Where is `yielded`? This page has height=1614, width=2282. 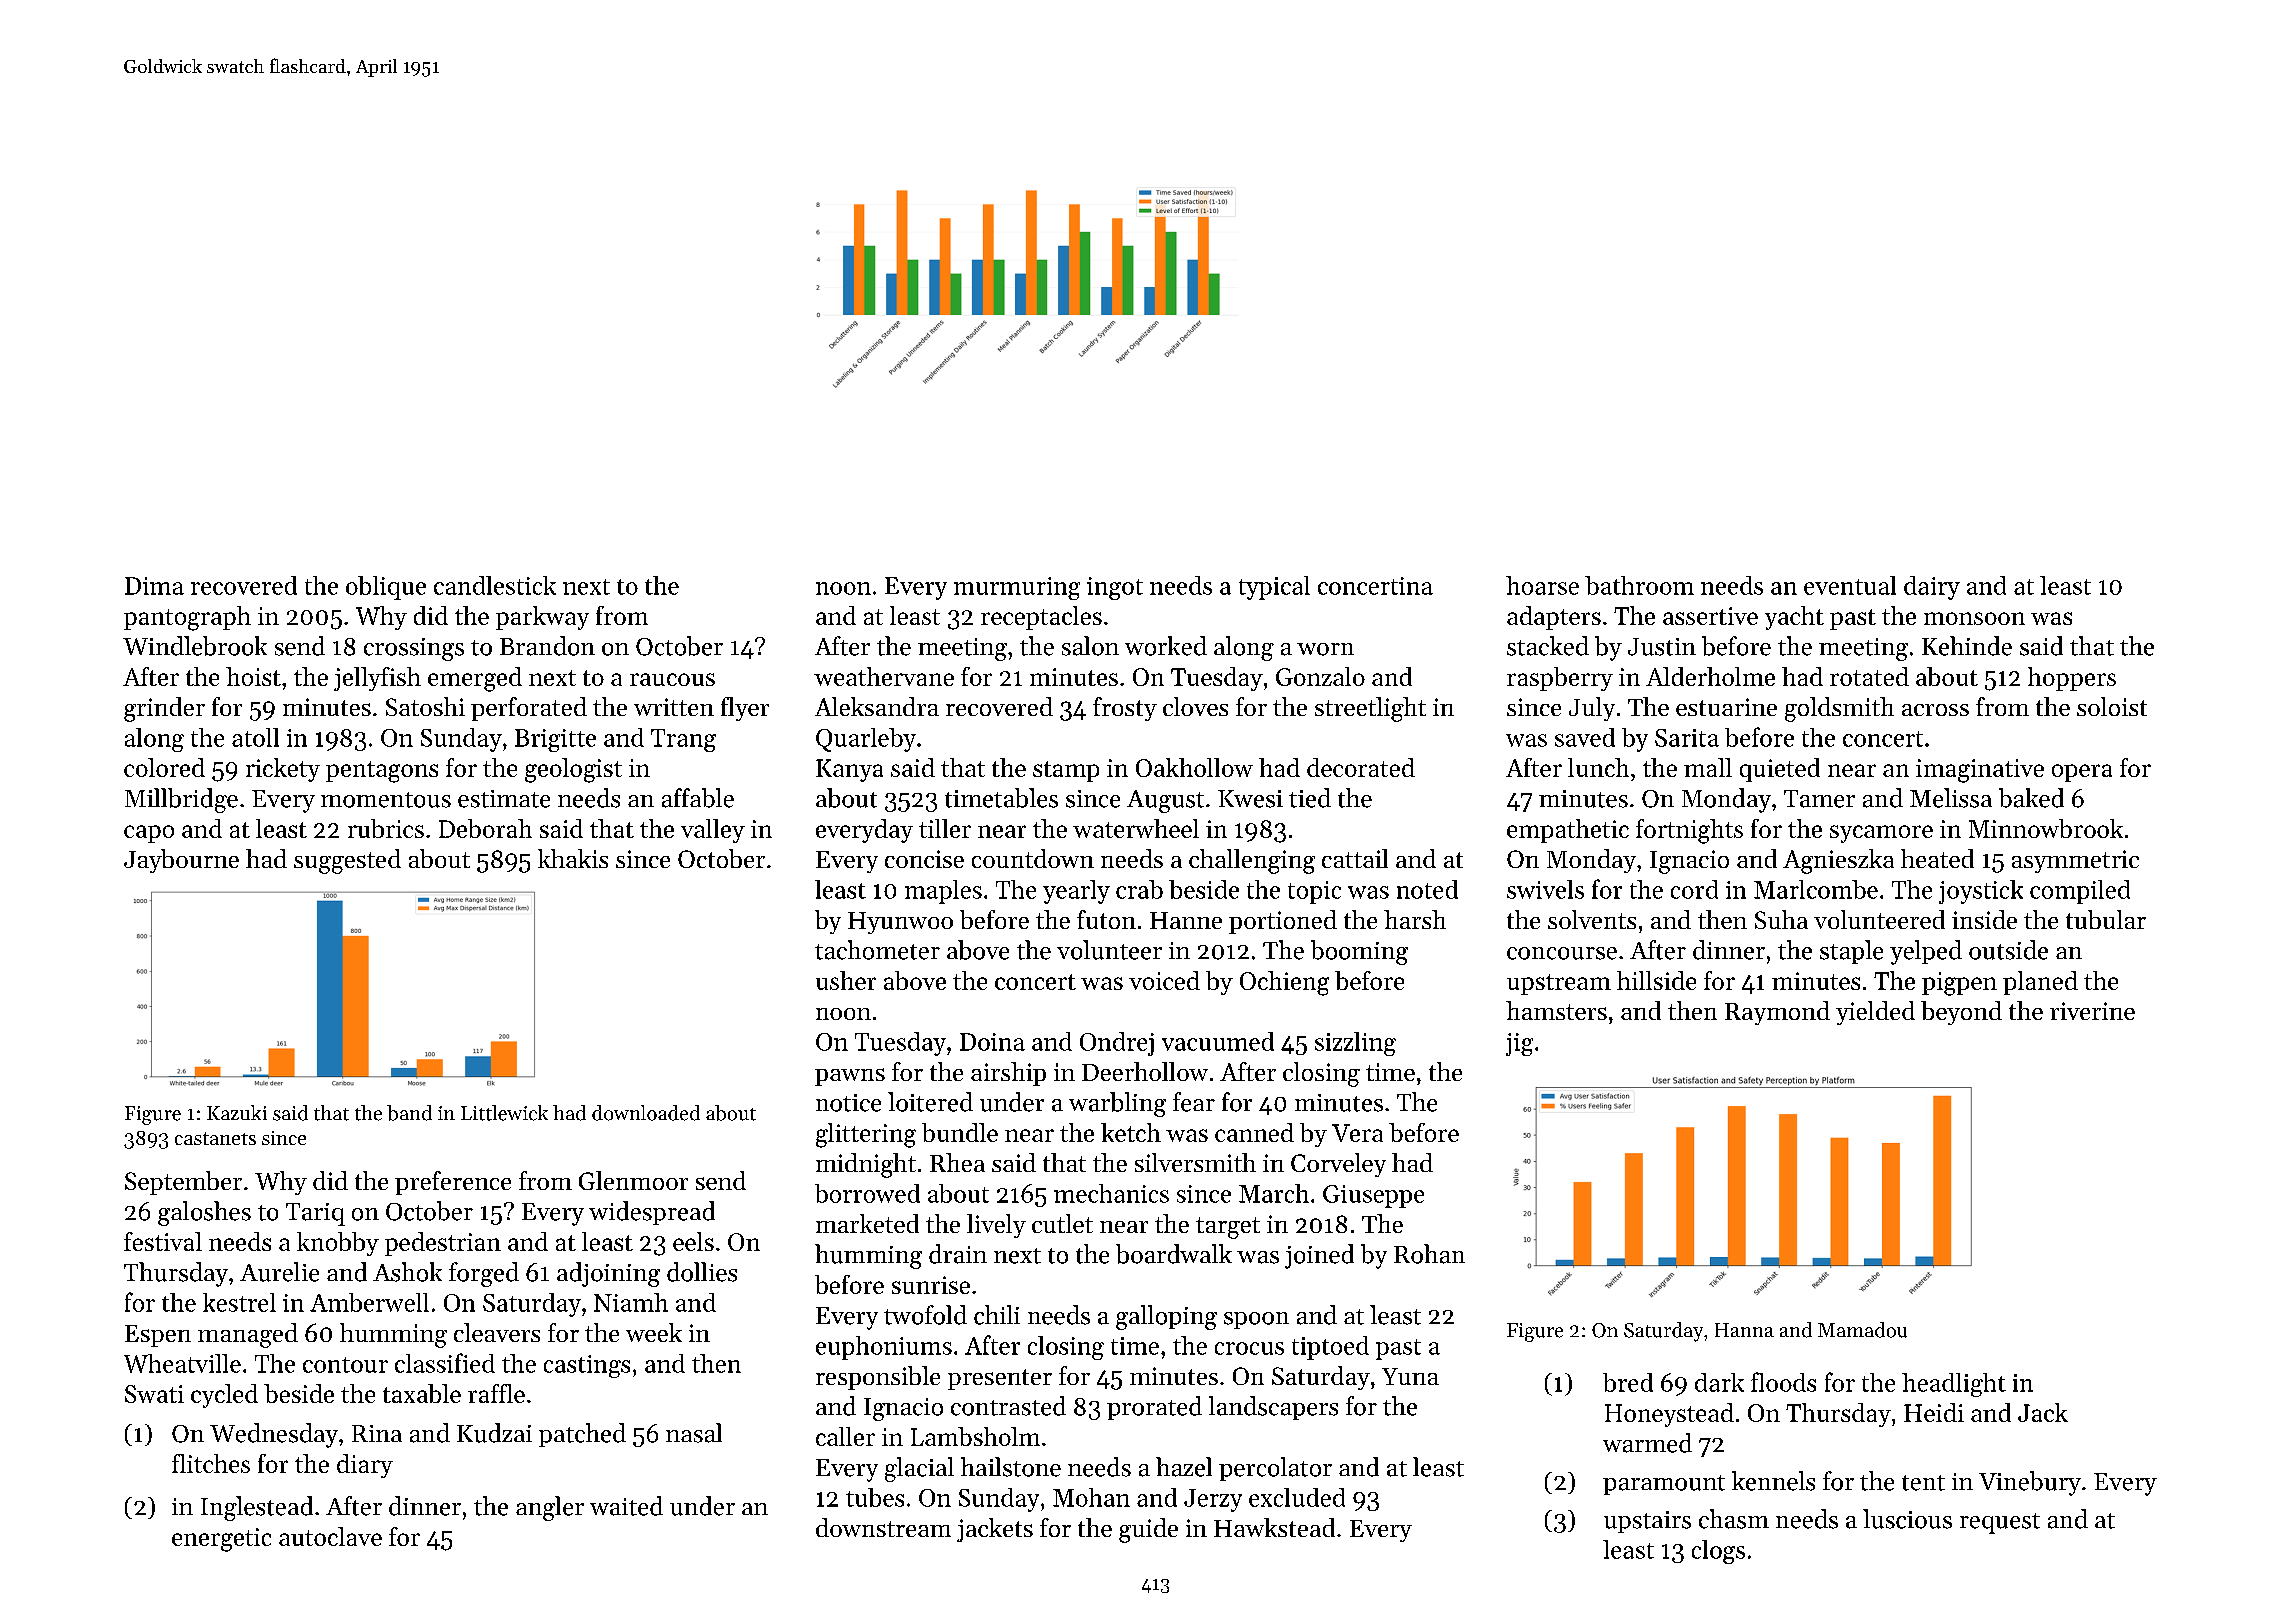 yielded is located at coordinates (1875, 1013).
